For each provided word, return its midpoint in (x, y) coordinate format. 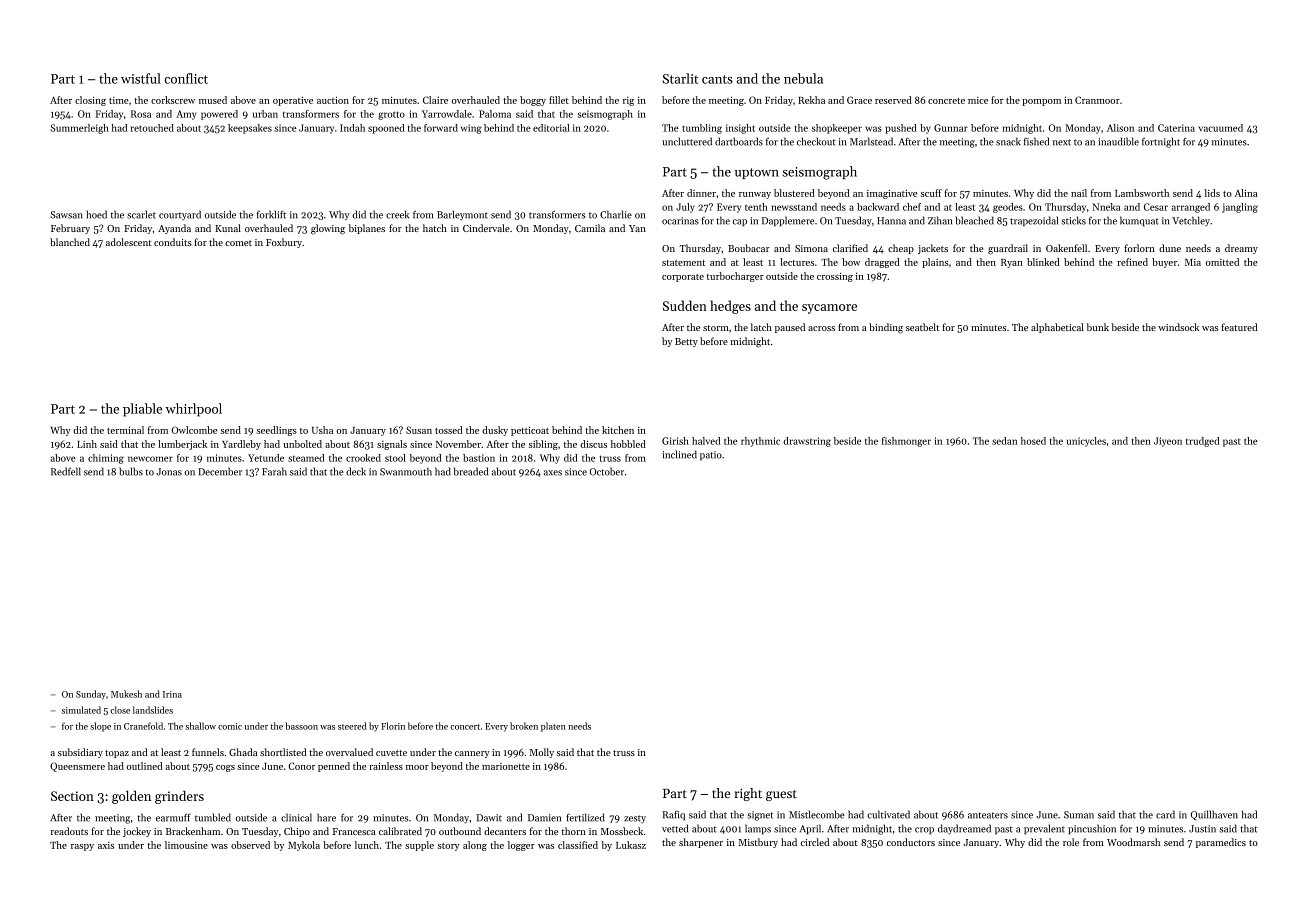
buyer (1164, 263)
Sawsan (66, 215)
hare (326, 817)
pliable (142, 410)
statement (683, 263)
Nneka (1106, 207)
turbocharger (735, 277)
